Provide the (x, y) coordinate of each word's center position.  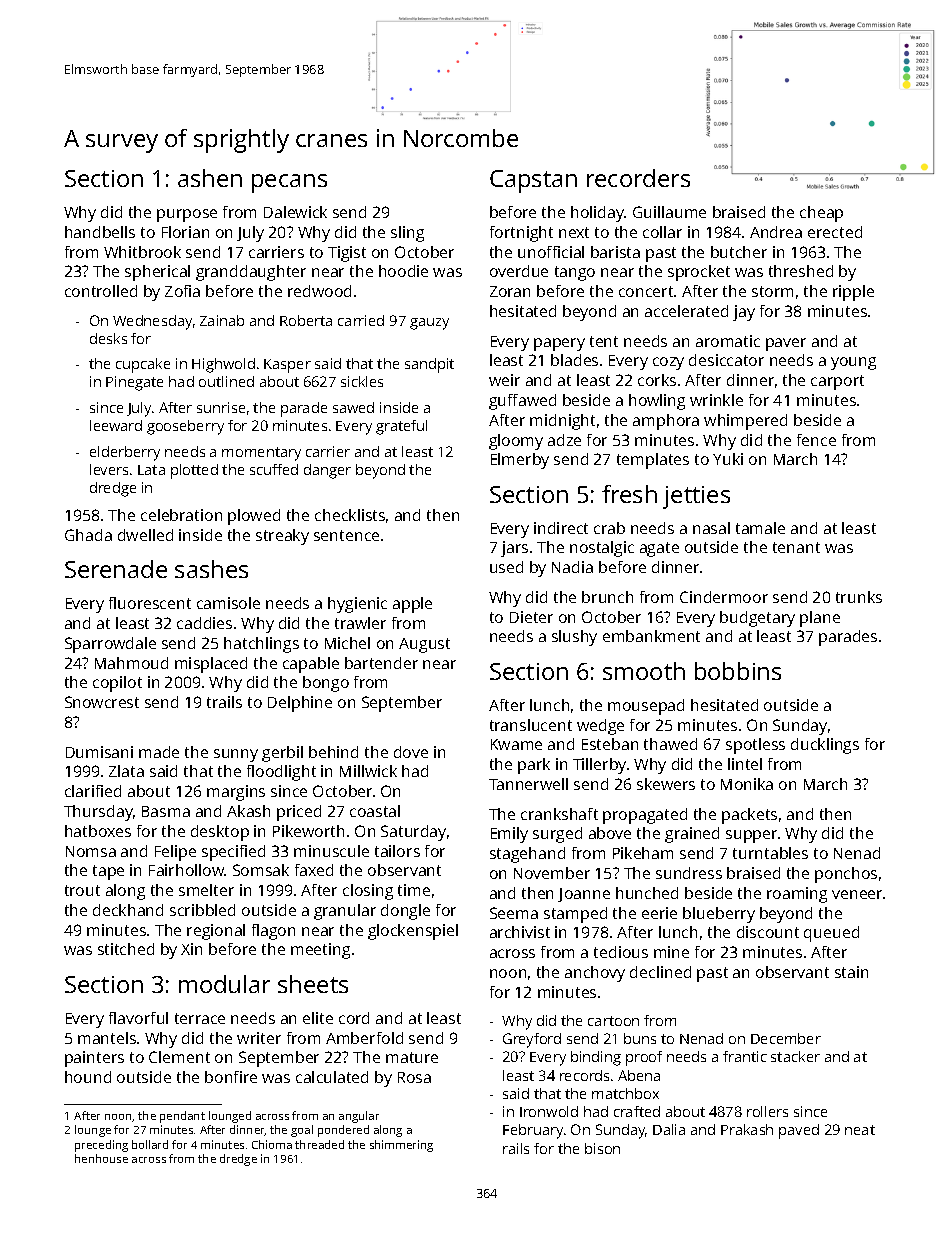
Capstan (533, 181)
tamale (760, 528)
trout (82, 890)
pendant (182, 1117)
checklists (350, 515)
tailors (397, 851)
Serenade (116, 569)
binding (596, 1058)
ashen (210, 178)
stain (851, 972)
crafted (637, 1111)
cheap (821, 214)
